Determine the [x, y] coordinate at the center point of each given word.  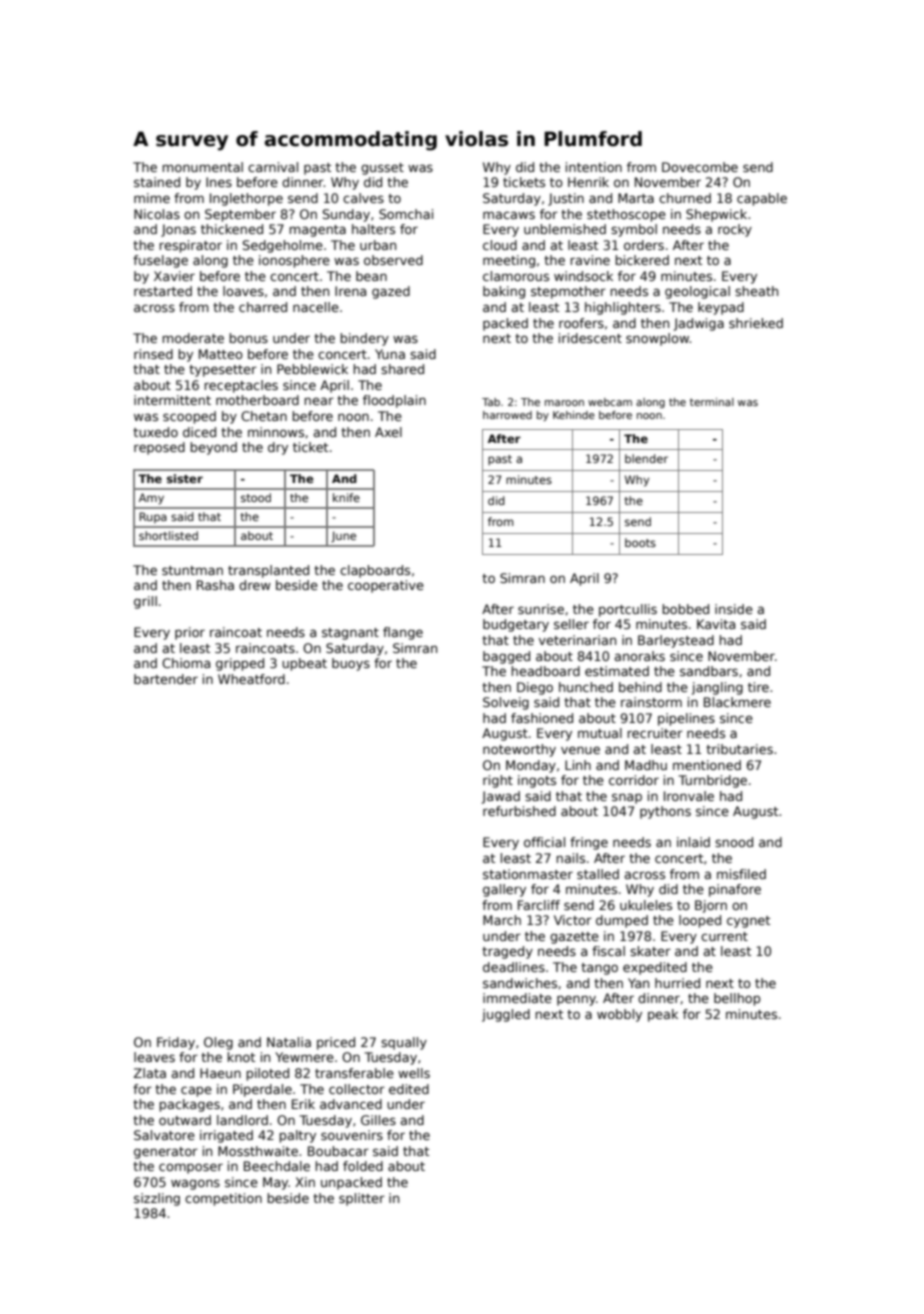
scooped [189, 417]
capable [762, 199]
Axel [388, 432]
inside [734, 609]
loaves [243, 291]
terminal [712, 402]
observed [393, 260]
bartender [166, 679]
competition [223, 1199]
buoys [351, 664]
